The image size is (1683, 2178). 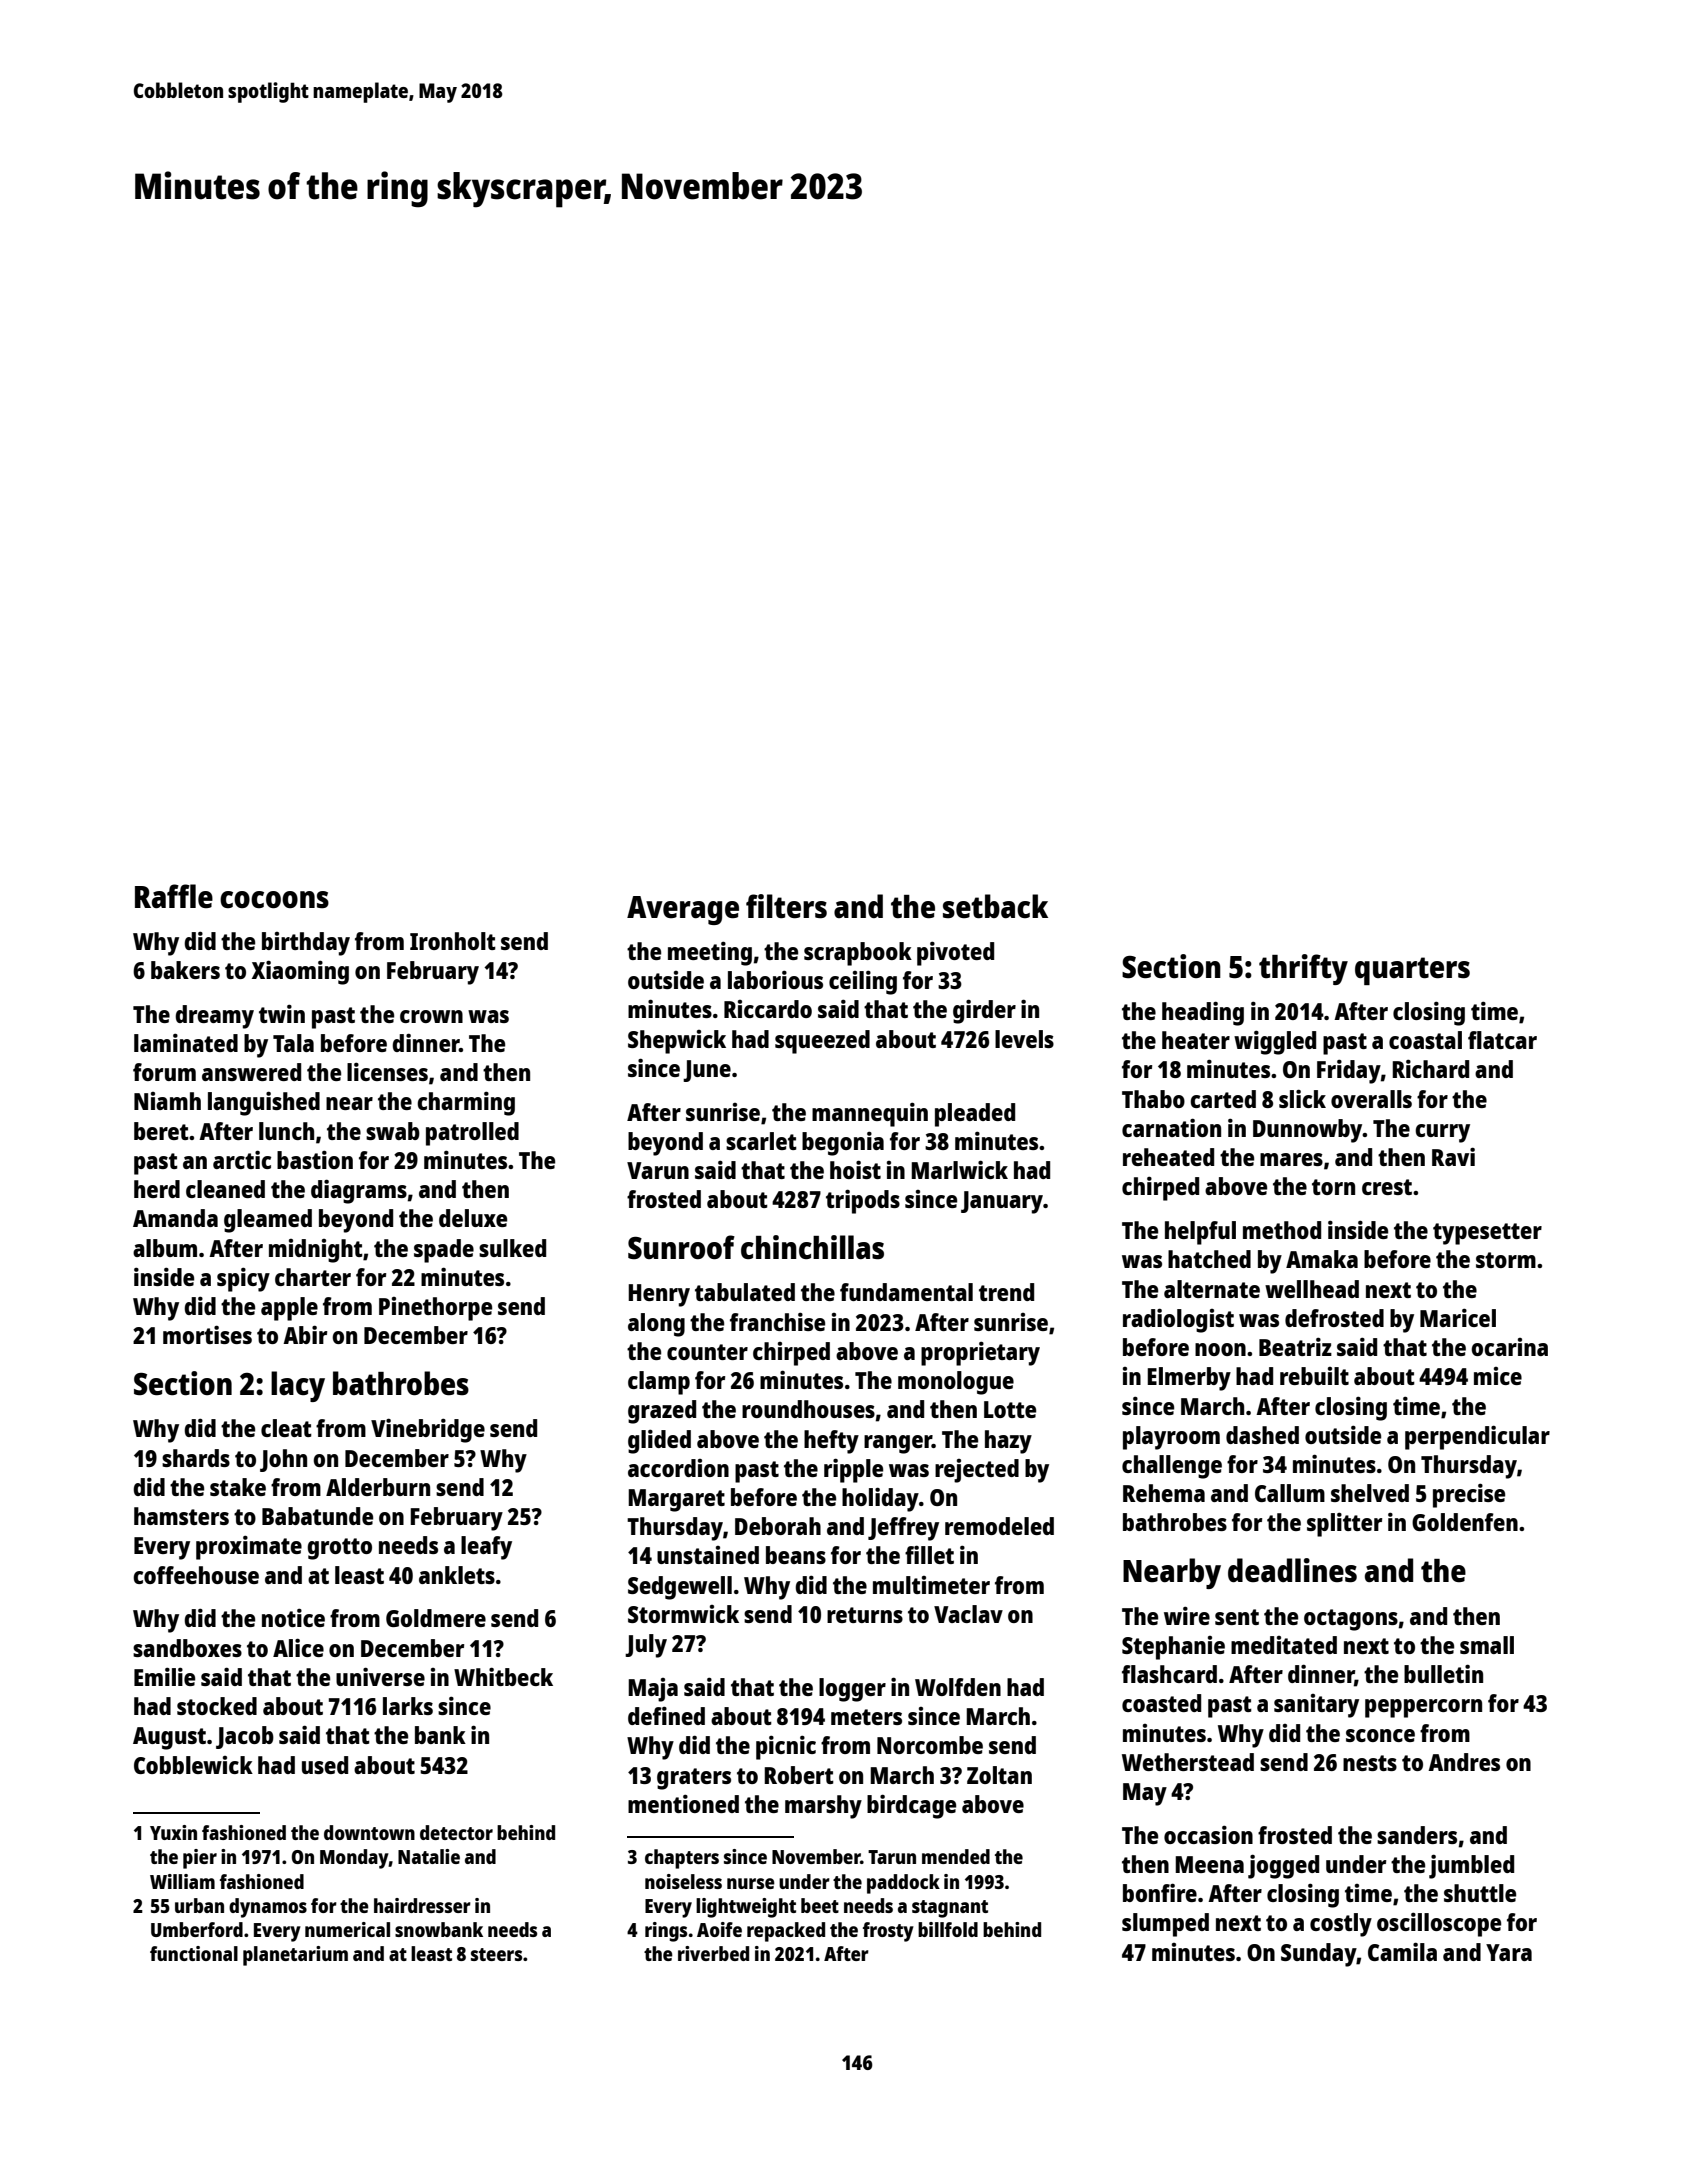 I want to click on Ironholt, so click(x=453, y=941).
